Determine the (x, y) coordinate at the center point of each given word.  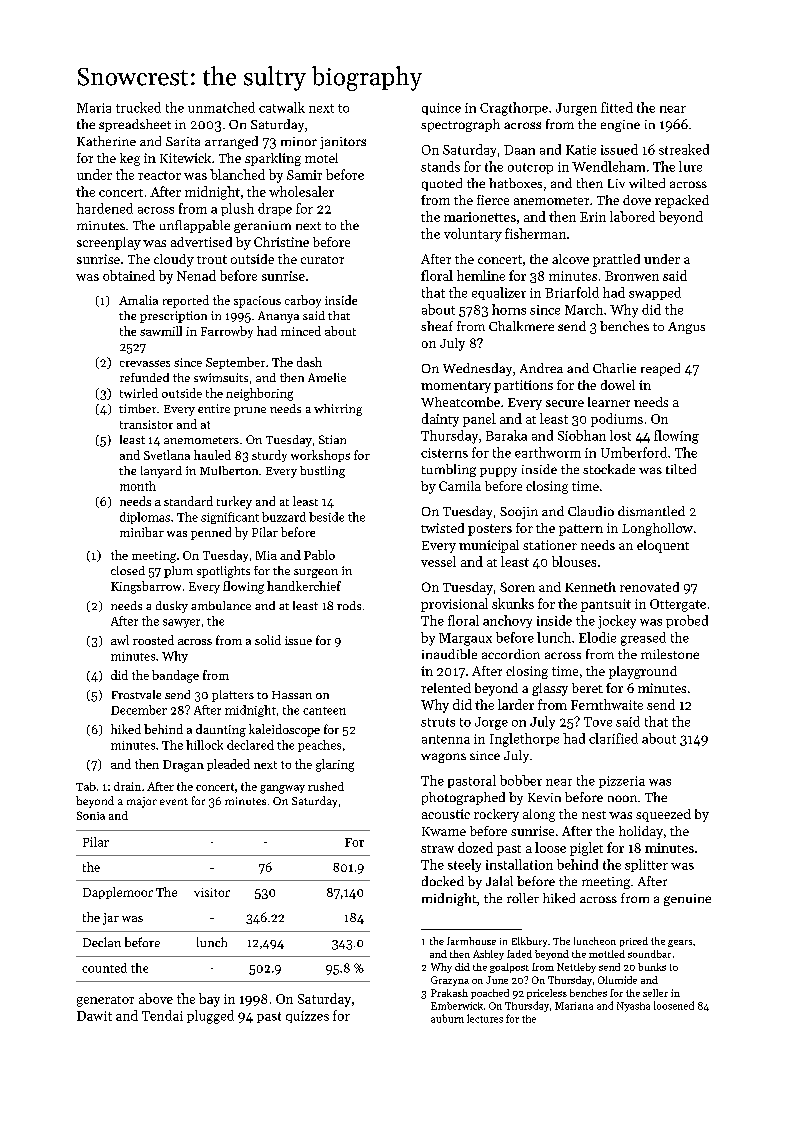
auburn (447, 1018)
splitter (646, 865)
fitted (617, 107)
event (174, 801)
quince (441, 109)
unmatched (221, 107)
